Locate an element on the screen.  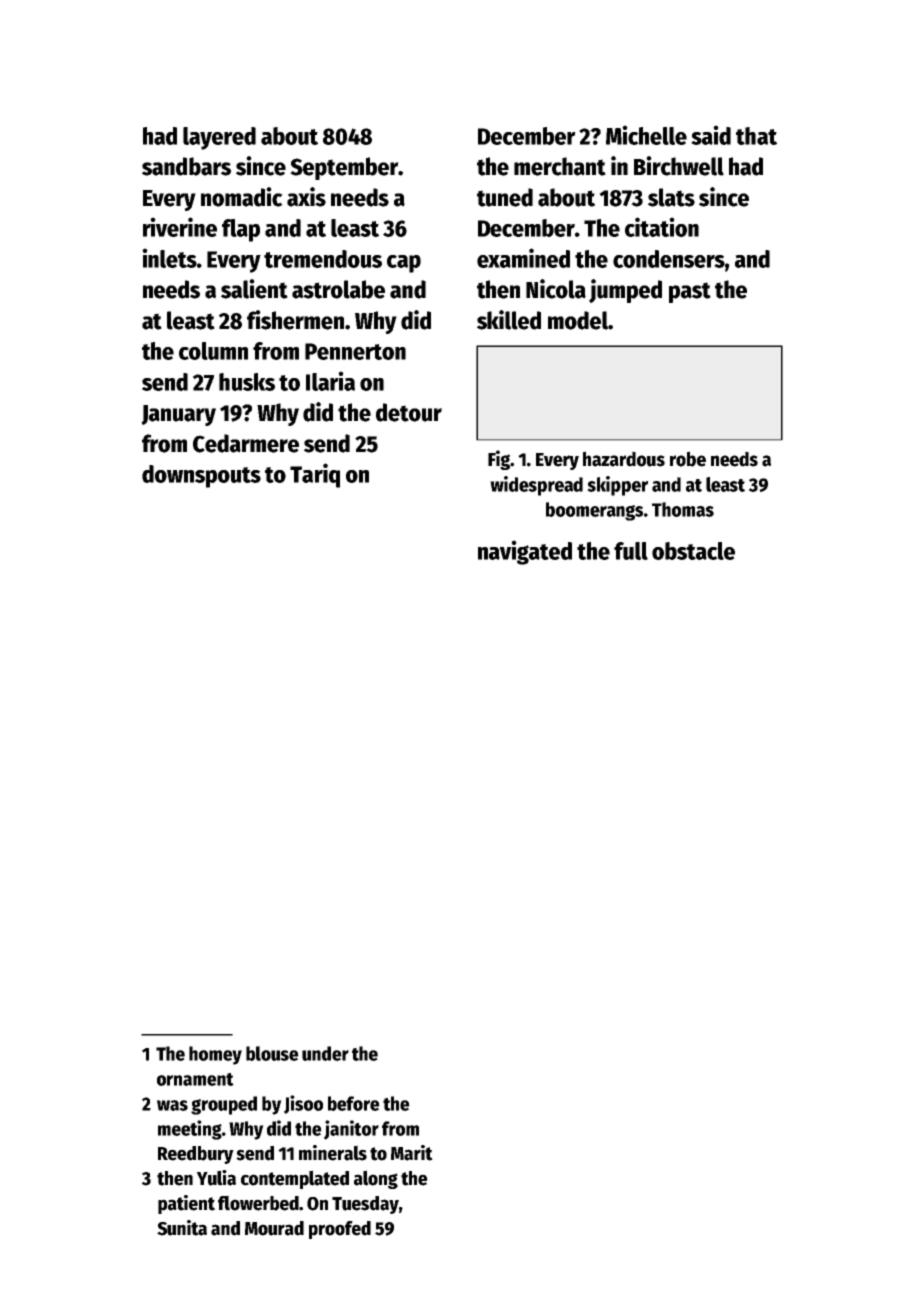
merchant is located at coordinates (560, 166).
